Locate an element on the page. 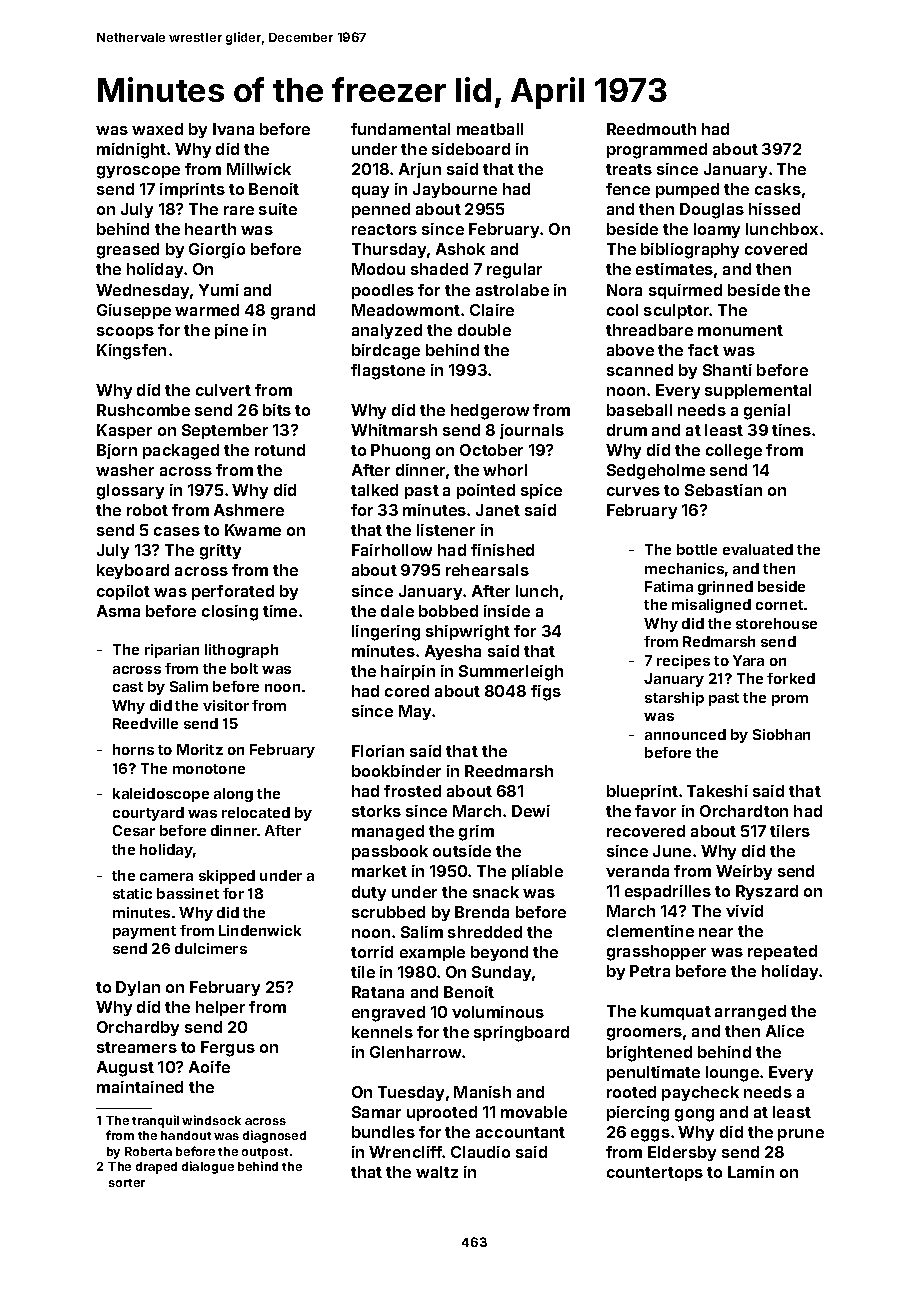  skipped is located at coordinates (227, 877).
